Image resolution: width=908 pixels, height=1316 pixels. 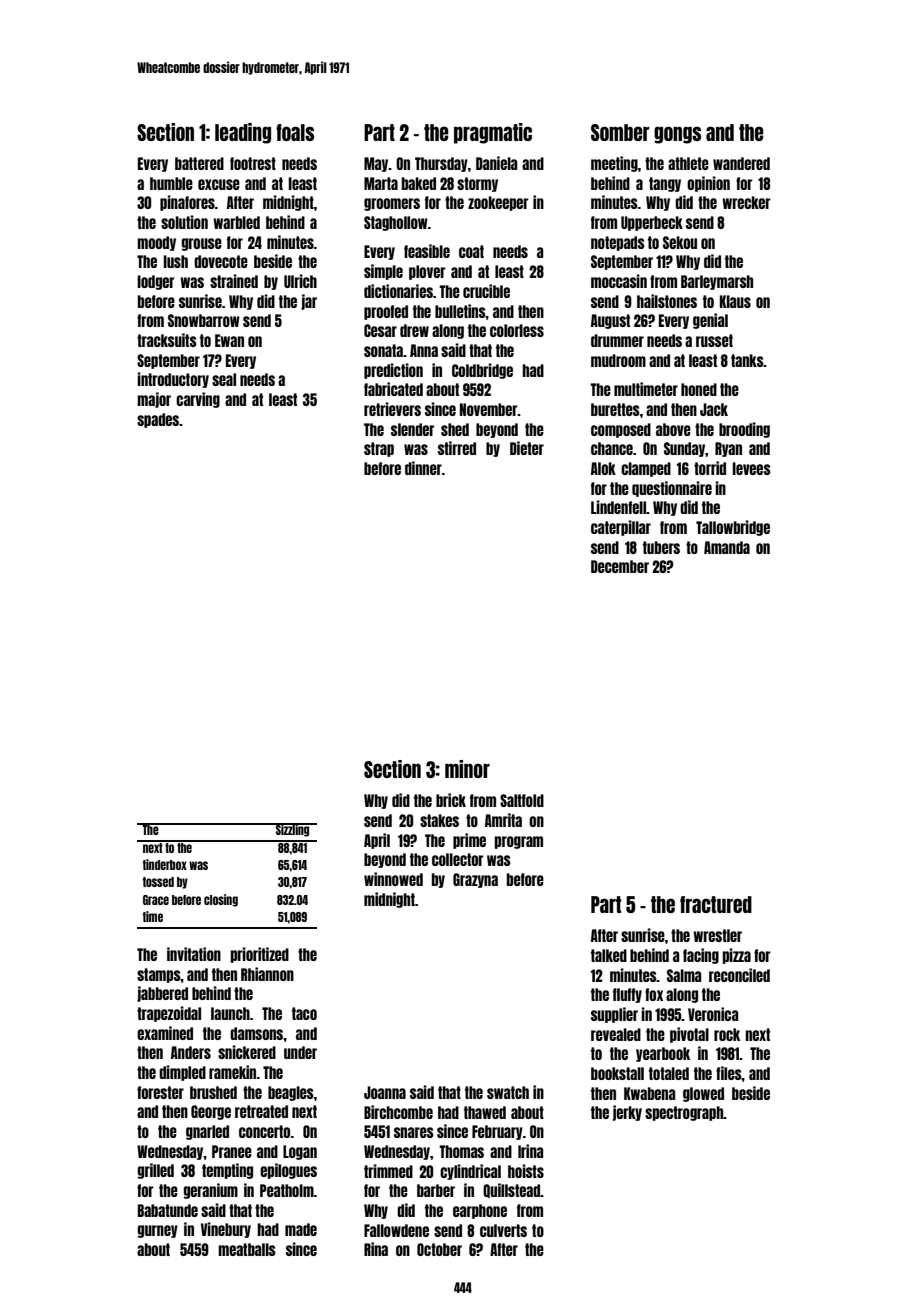 What do you see at coordinates (165, 864) in the screenshot?
I see `tinderbox` at bounding box center [165, 864].
